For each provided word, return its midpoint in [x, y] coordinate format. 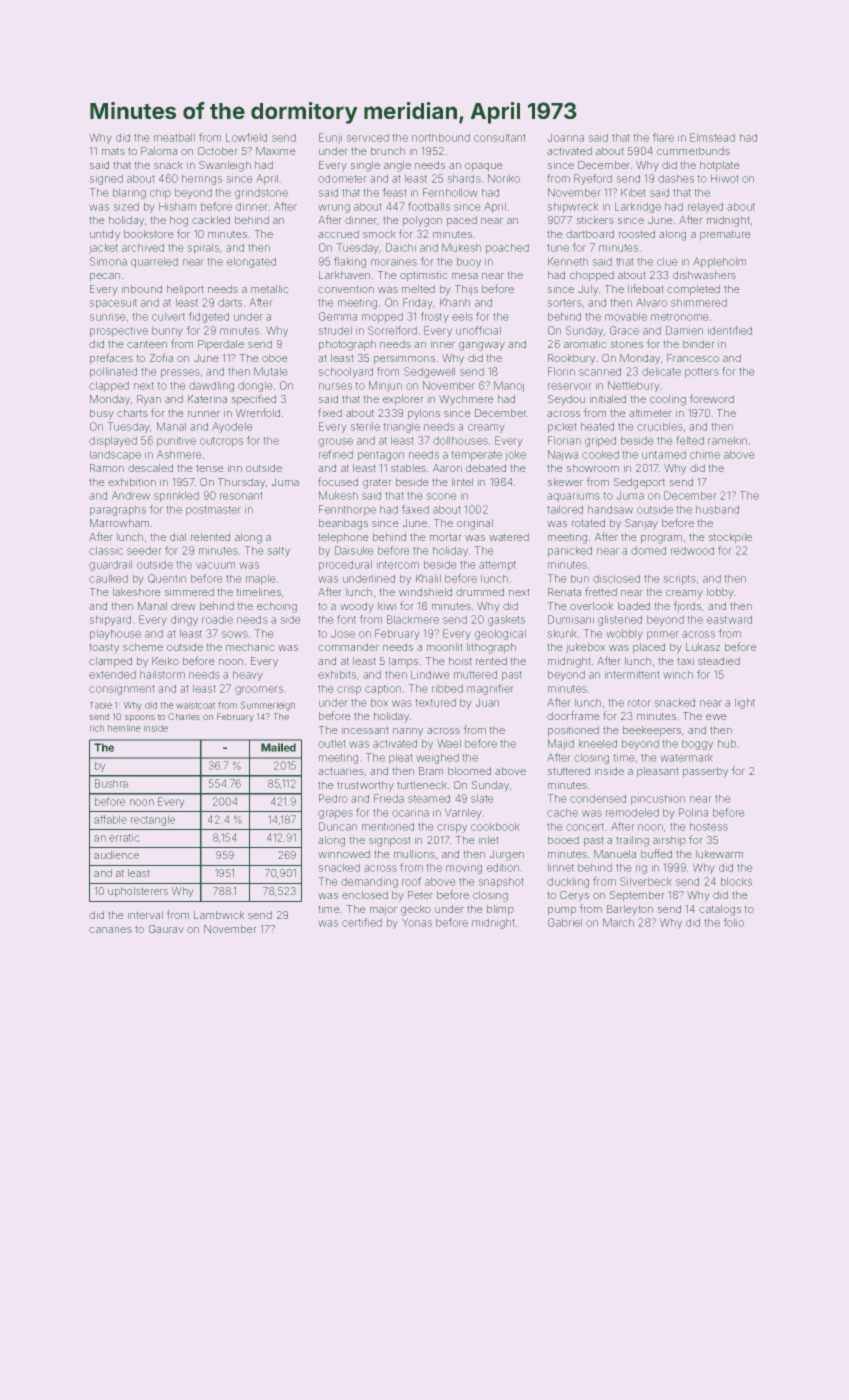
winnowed [344, 854]
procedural [345, 566]
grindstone [261, 194]
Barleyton [630, 909]
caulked [108, 579]
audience [116, 855]
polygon [422, 221]
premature [725, 235]
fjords [687, 606]
